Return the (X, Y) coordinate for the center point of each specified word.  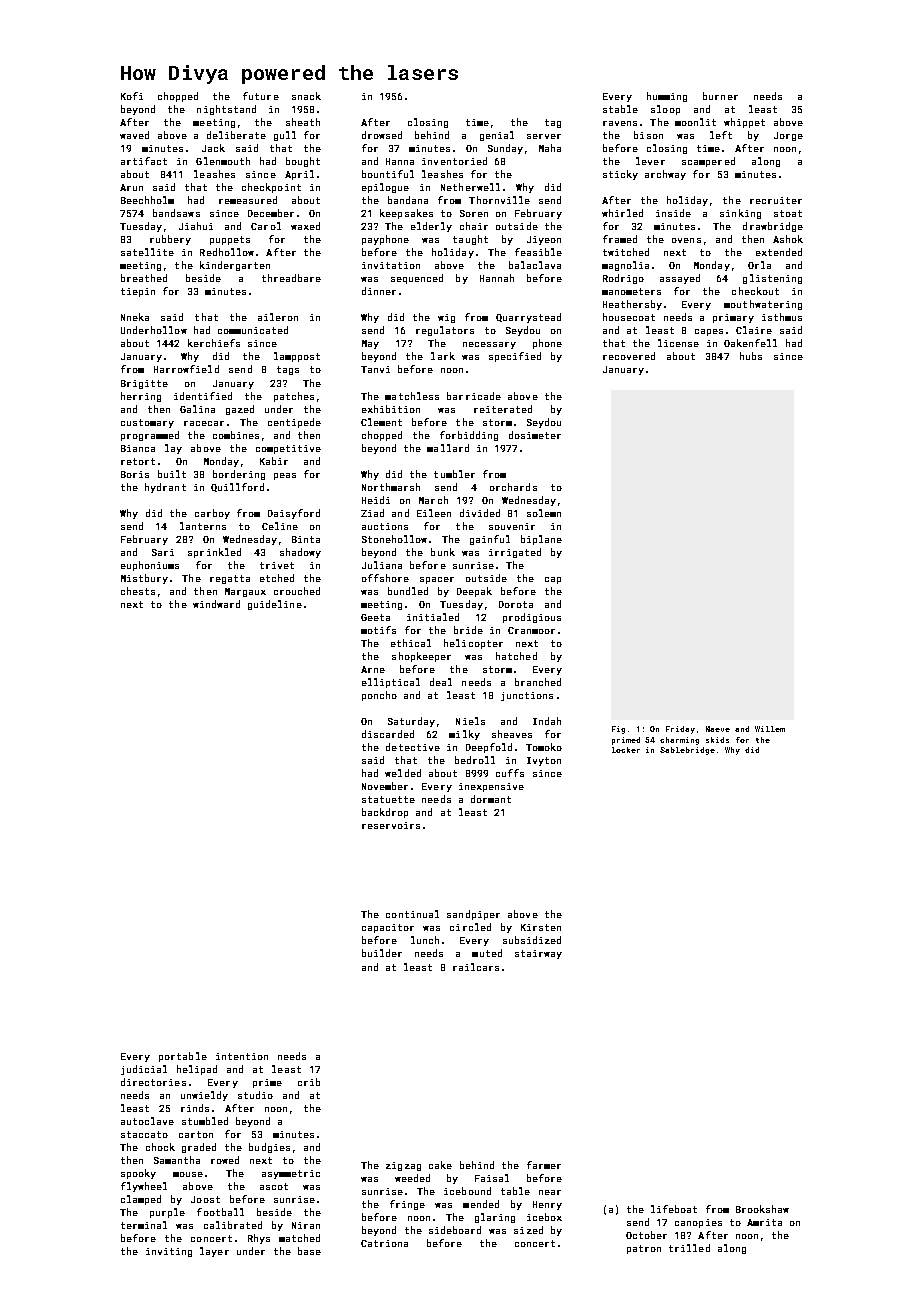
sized (528, 1230)
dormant (491, 799)
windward (216, 604)
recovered (629, 356)
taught (470, 240)
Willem (770, 729)
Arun (131, 187)
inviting (169, 1252)
